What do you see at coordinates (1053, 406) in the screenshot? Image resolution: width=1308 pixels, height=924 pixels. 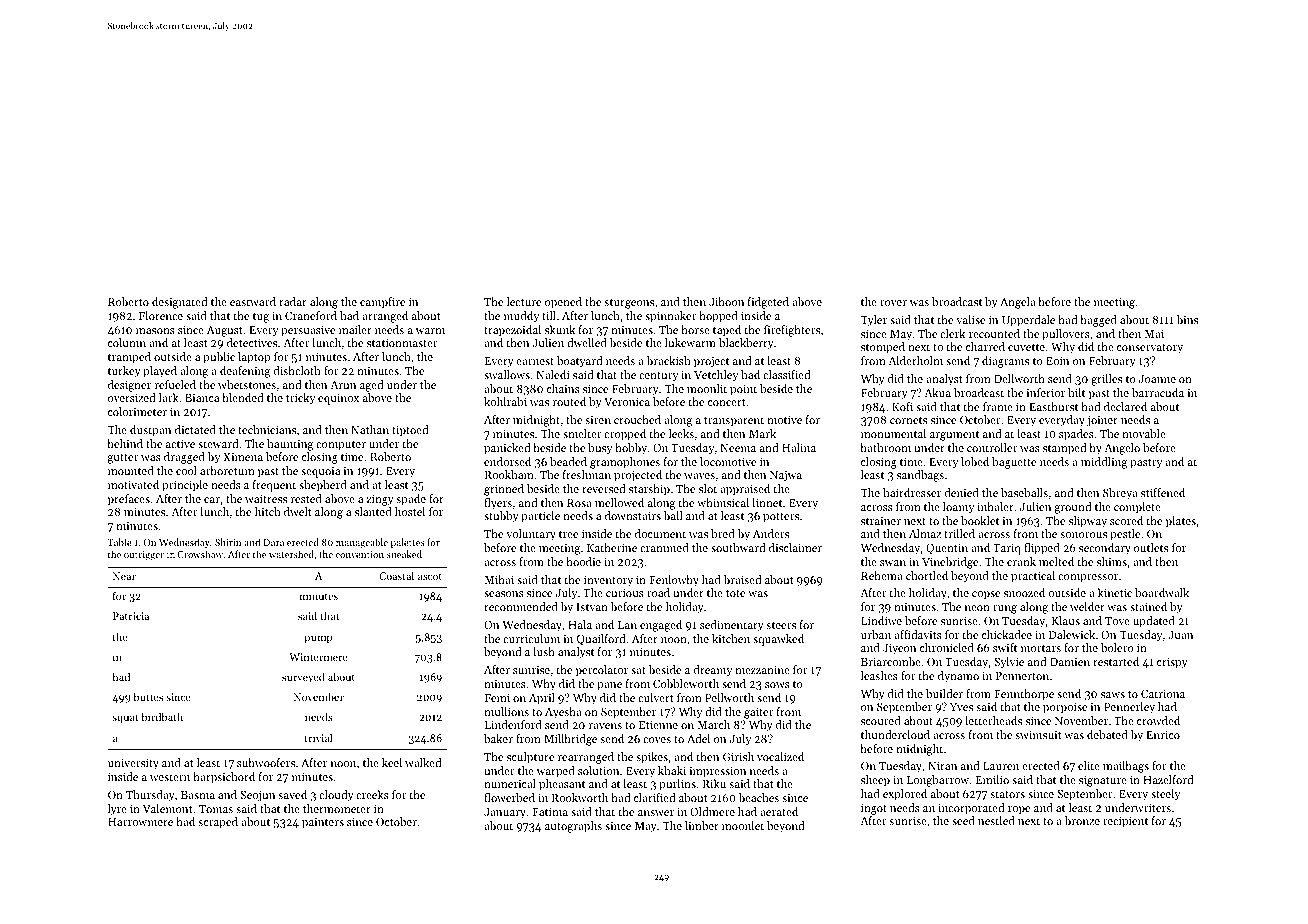 I see `Easthurst` at bounding box center [1053, 406].
